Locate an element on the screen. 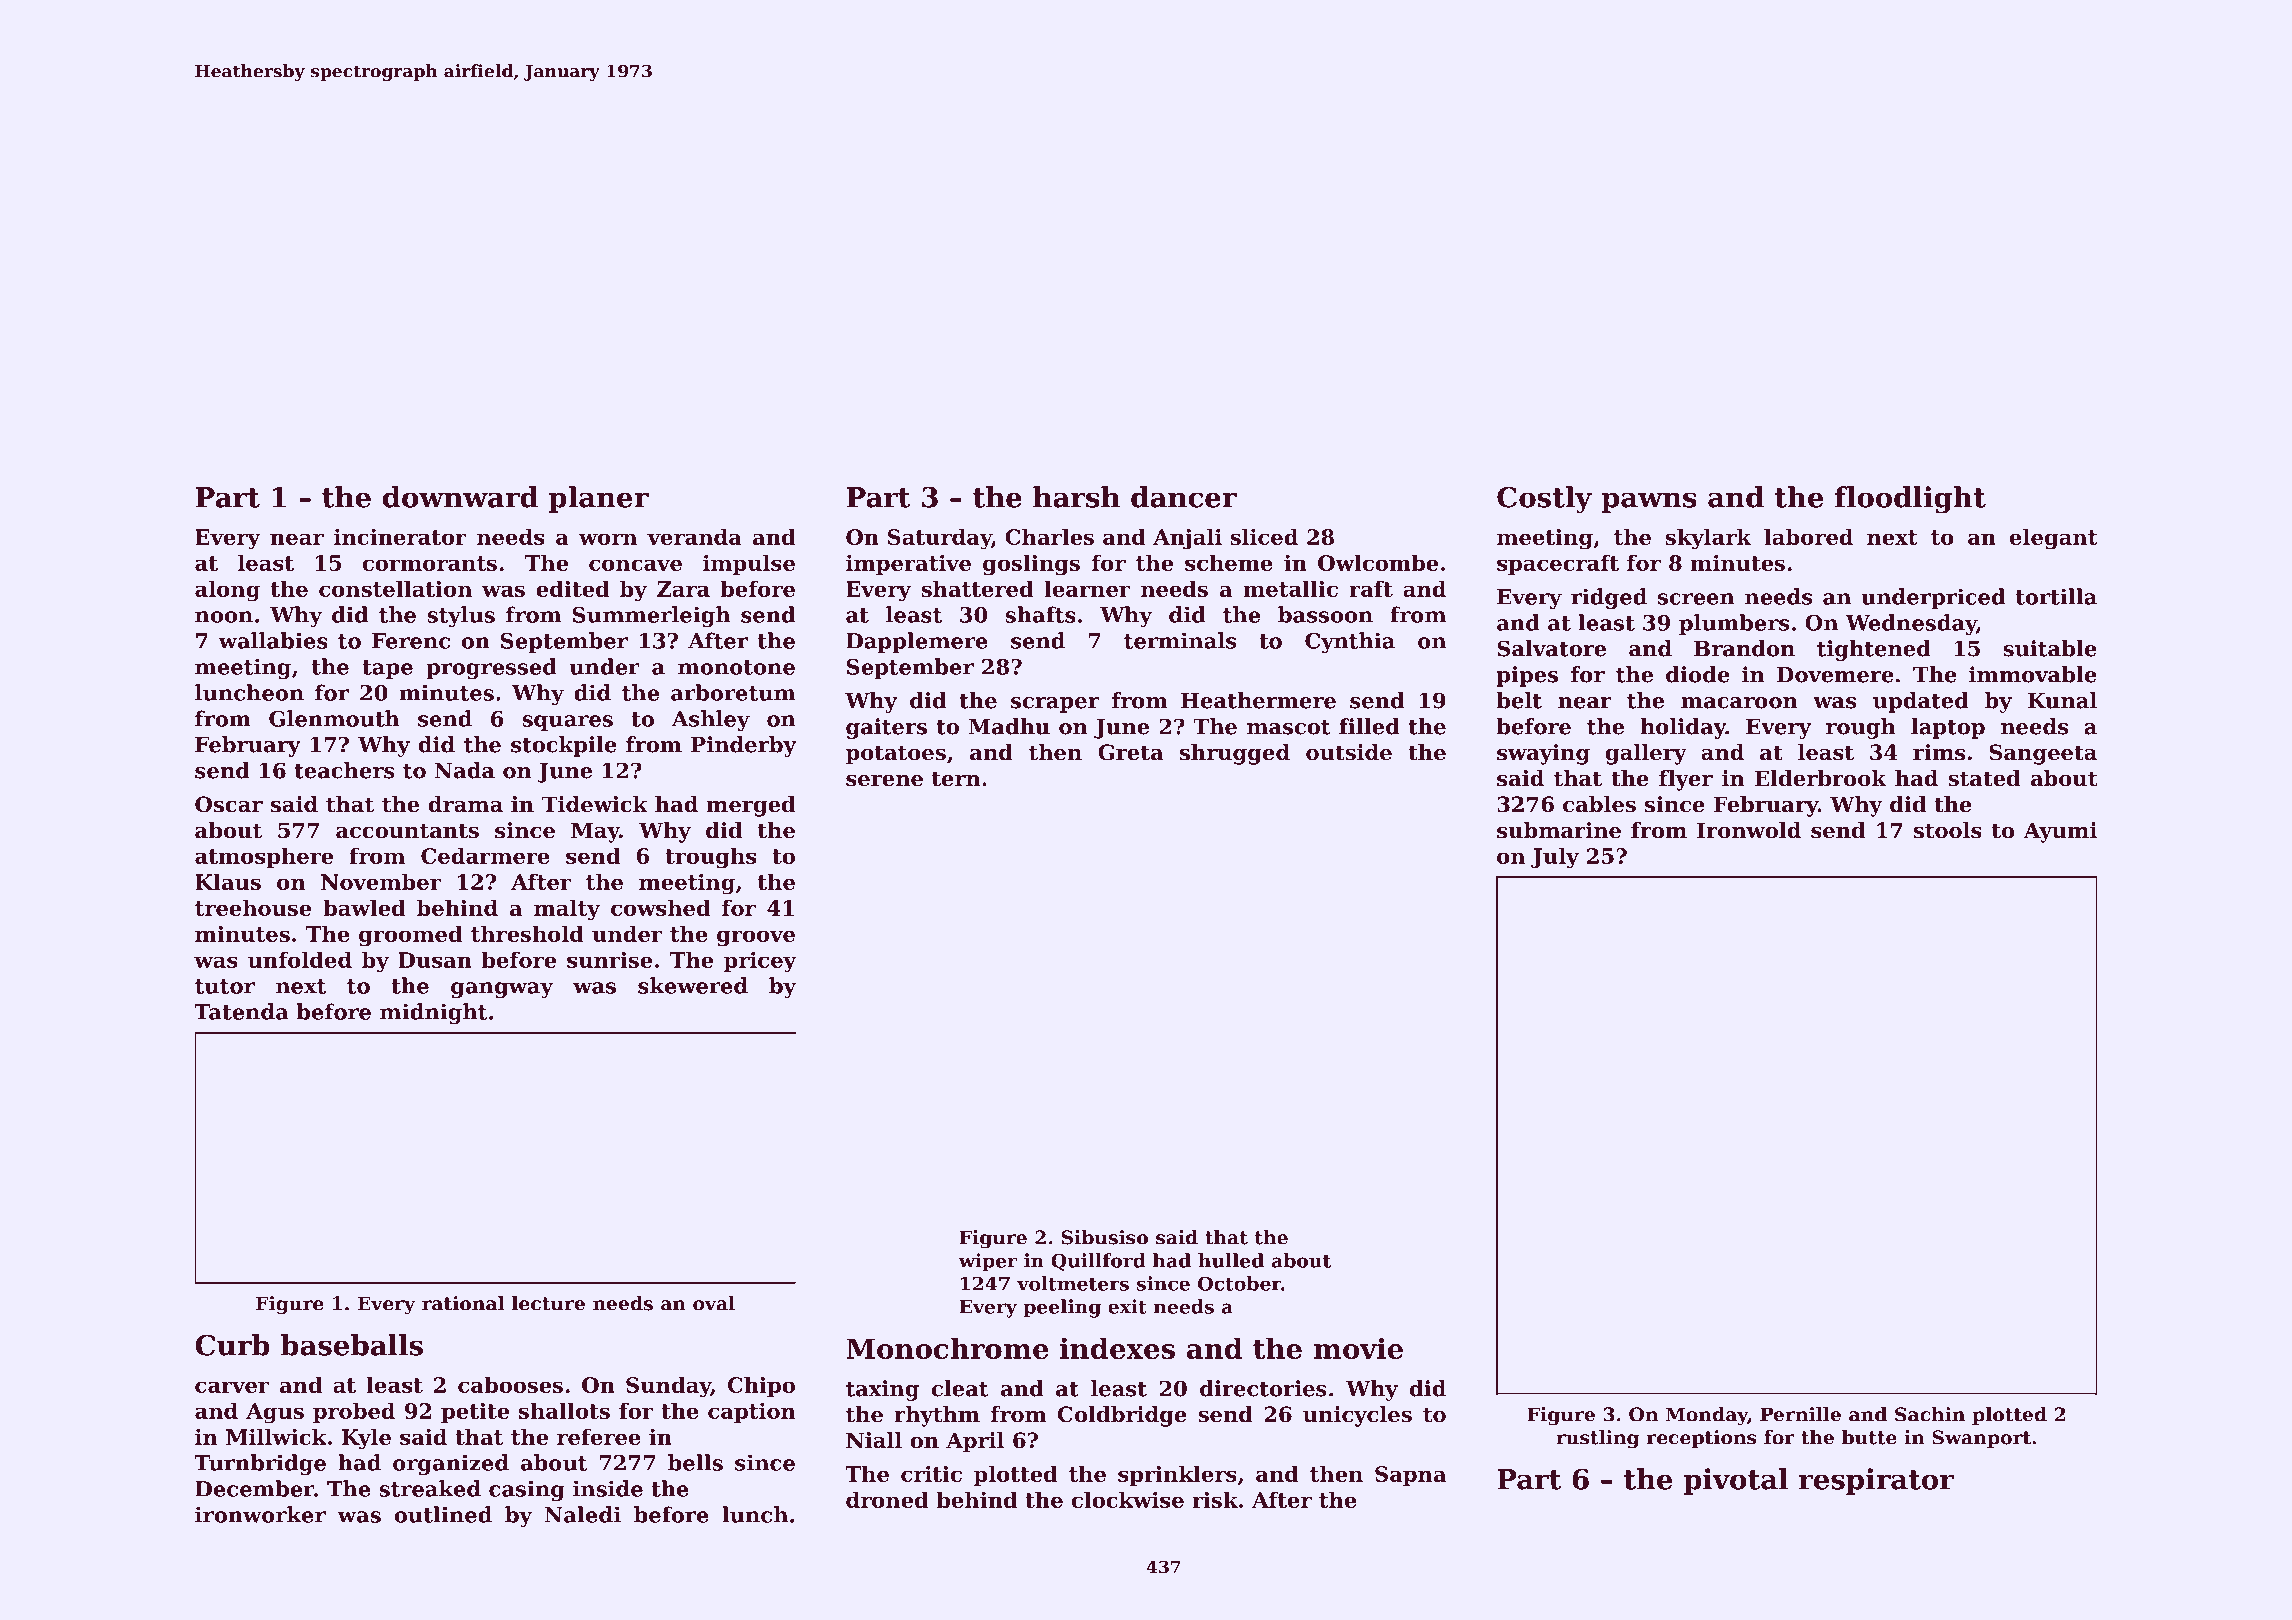 The image size is (2292, 1620). Madhu is located at coordinates (1009, 726).
